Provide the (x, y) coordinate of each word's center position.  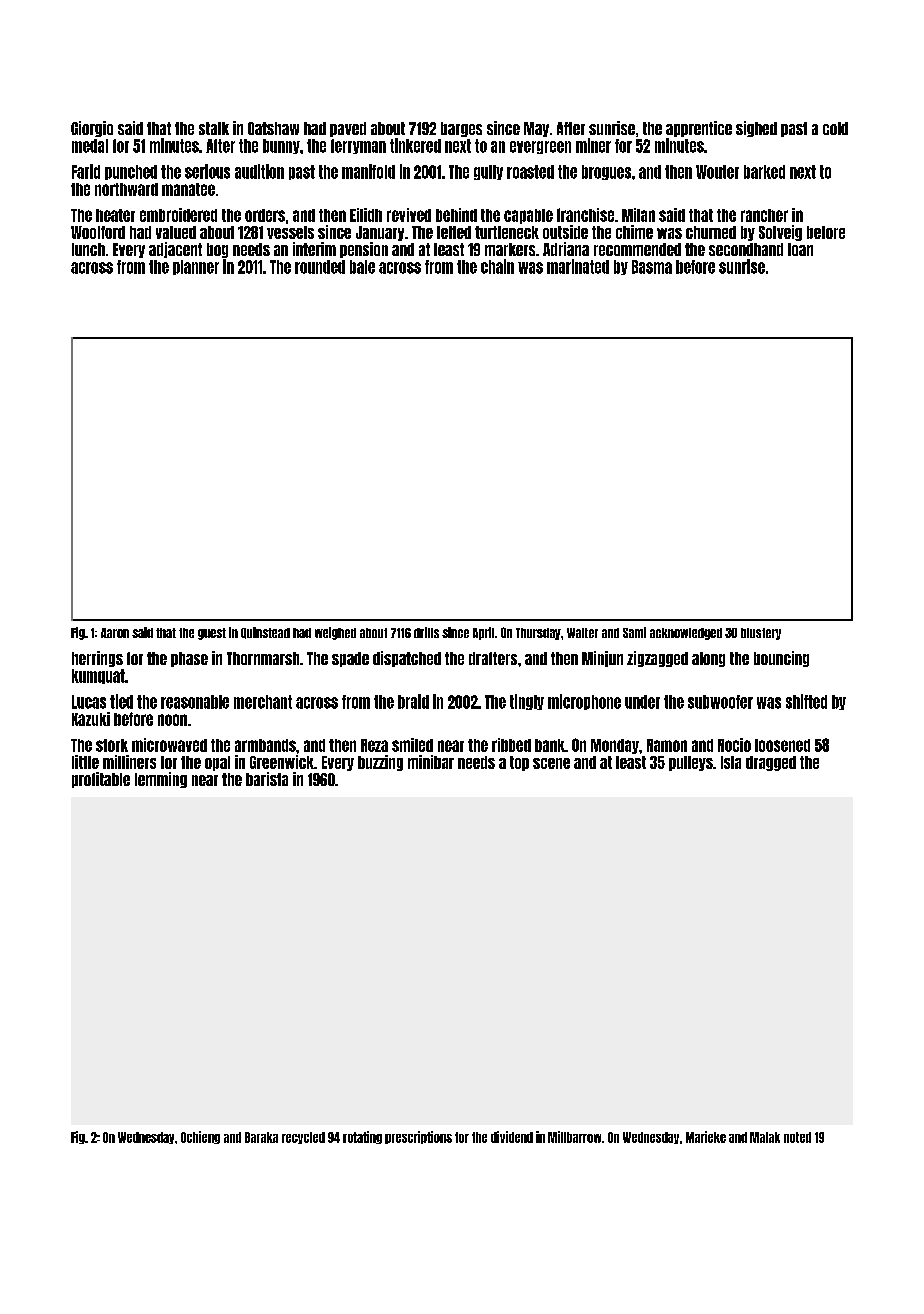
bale (362, 267)
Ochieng (200, 1137)
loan (800, 249)
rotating (362, 1137)
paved (348, 129)
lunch (88, 249)
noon (172, 720)
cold (835, 128)
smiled (412, 745)
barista (267, 779)
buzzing (380, 763)
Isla (731, 762)
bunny (281, 146)
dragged (771, 763)
